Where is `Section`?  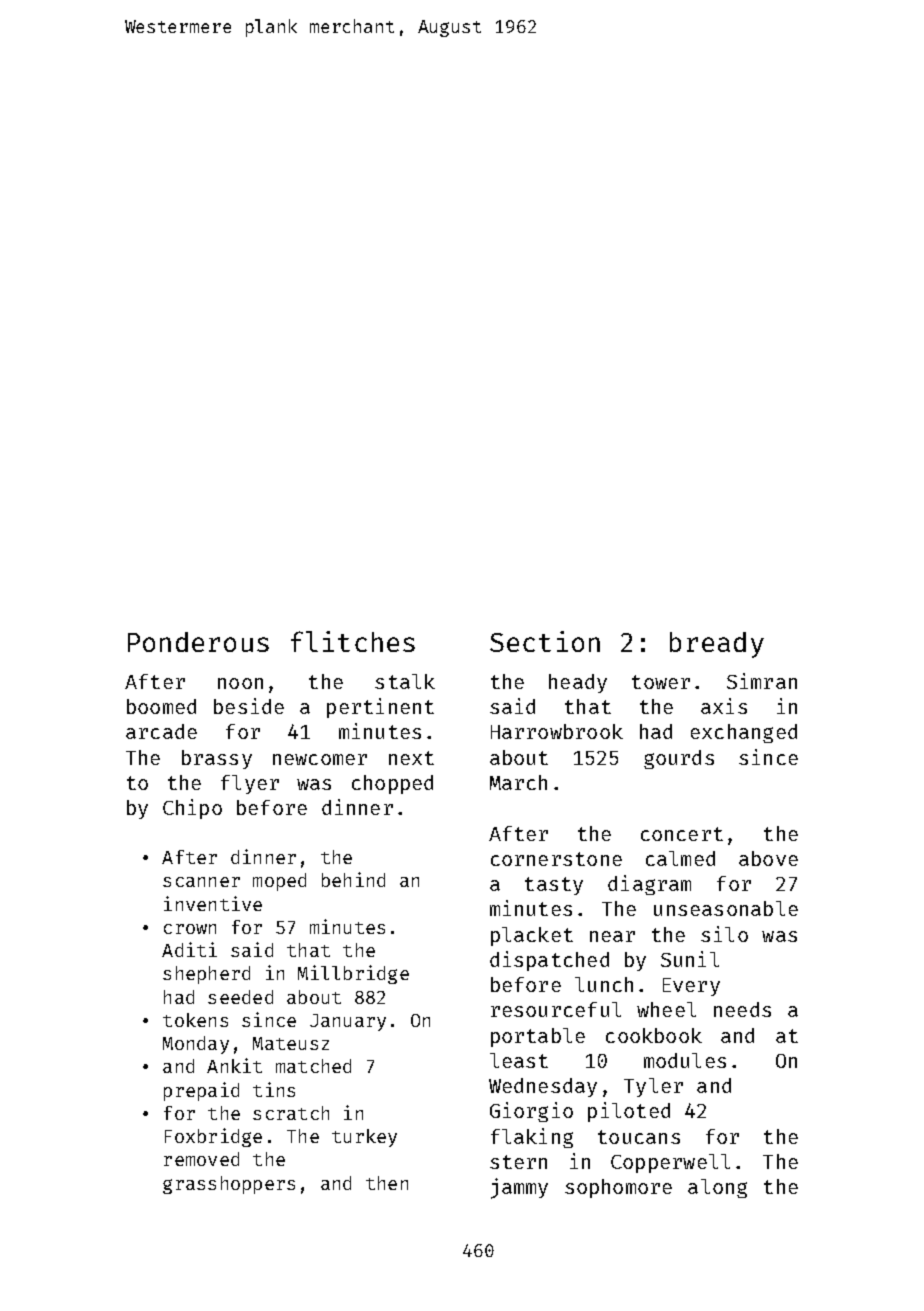
Section is located at coordinates (545, 641).
